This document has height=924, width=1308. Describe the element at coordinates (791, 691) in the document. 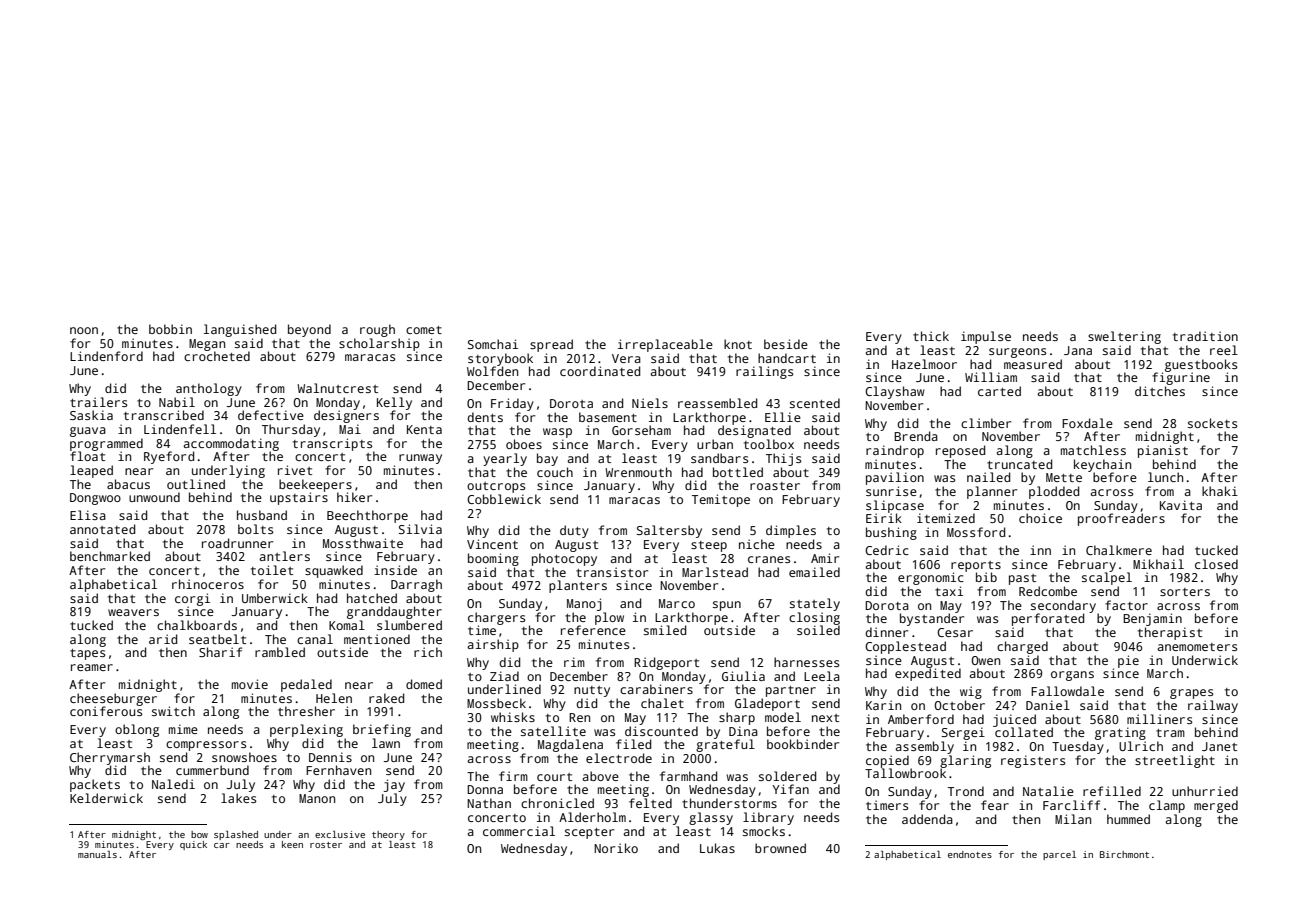

I see `partner` at that location.
